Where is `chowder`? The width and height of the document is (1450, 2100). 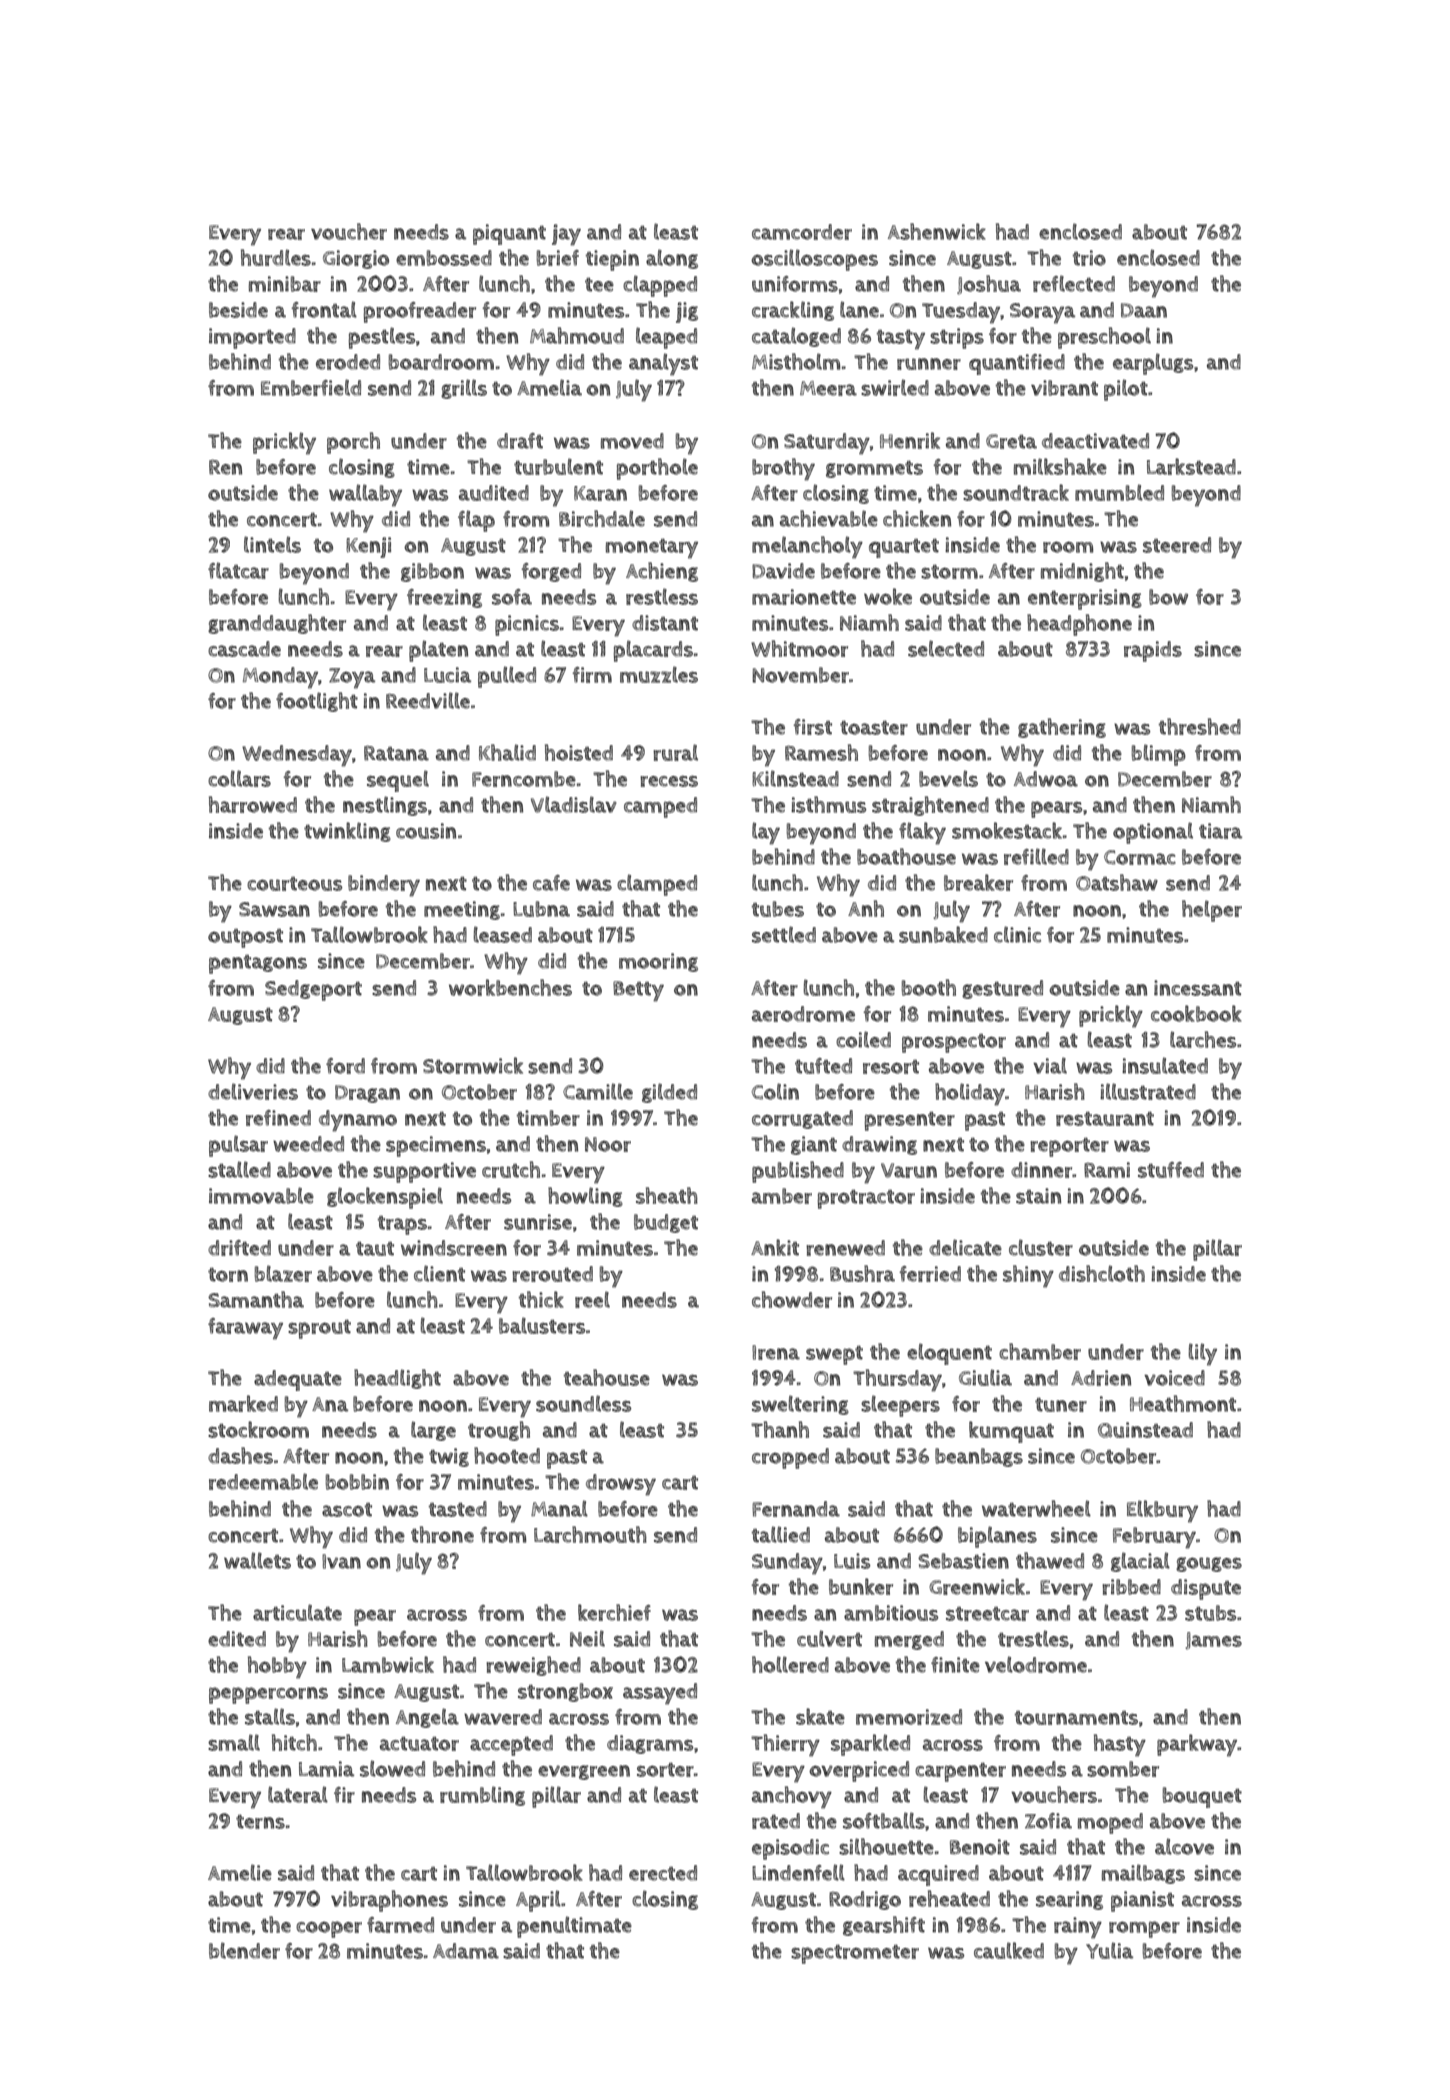 chowder is located at coordinates (792, 1299).
